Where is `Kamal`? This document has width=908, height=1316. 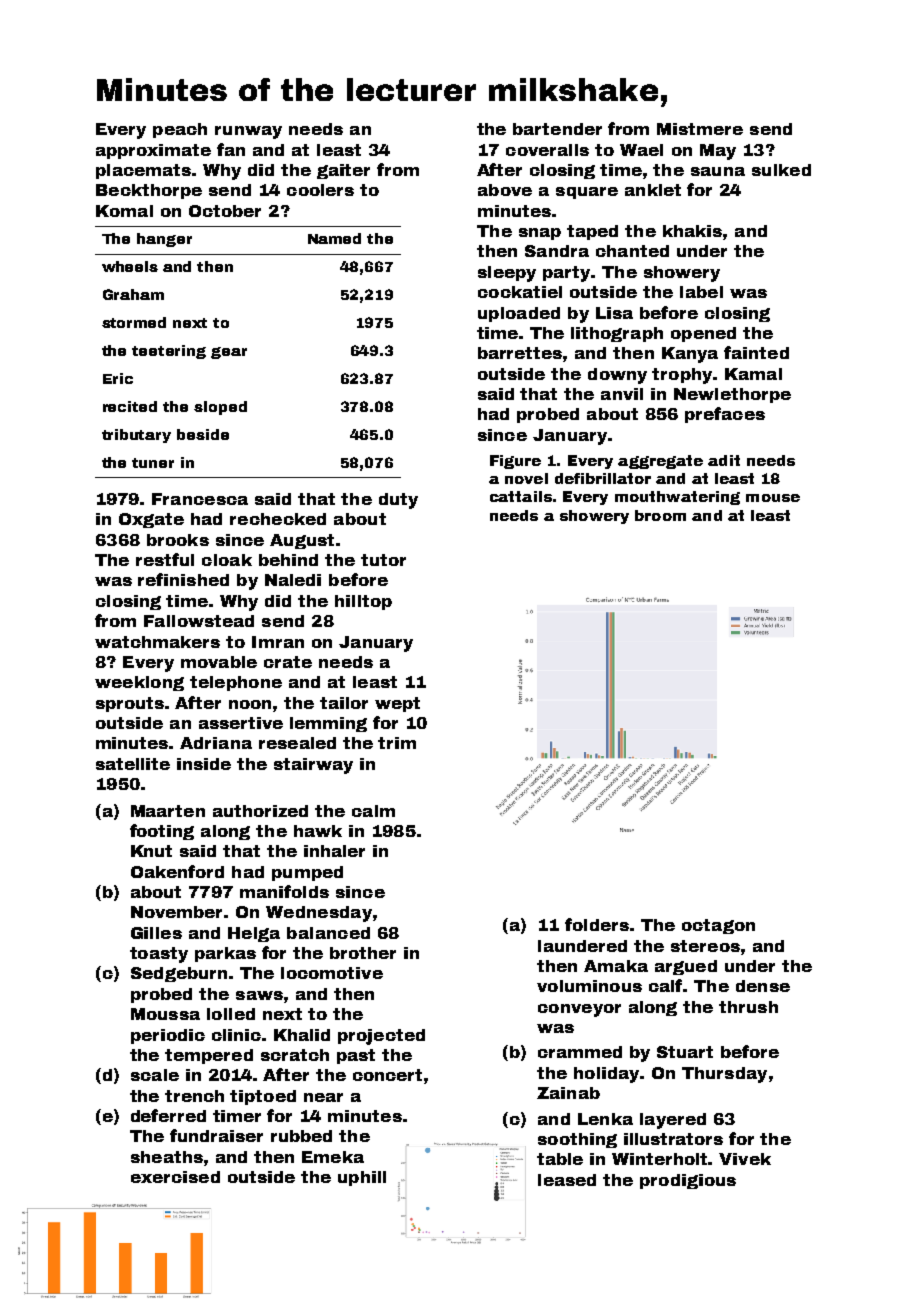
Kamal is located at coordinates (753, 374).
